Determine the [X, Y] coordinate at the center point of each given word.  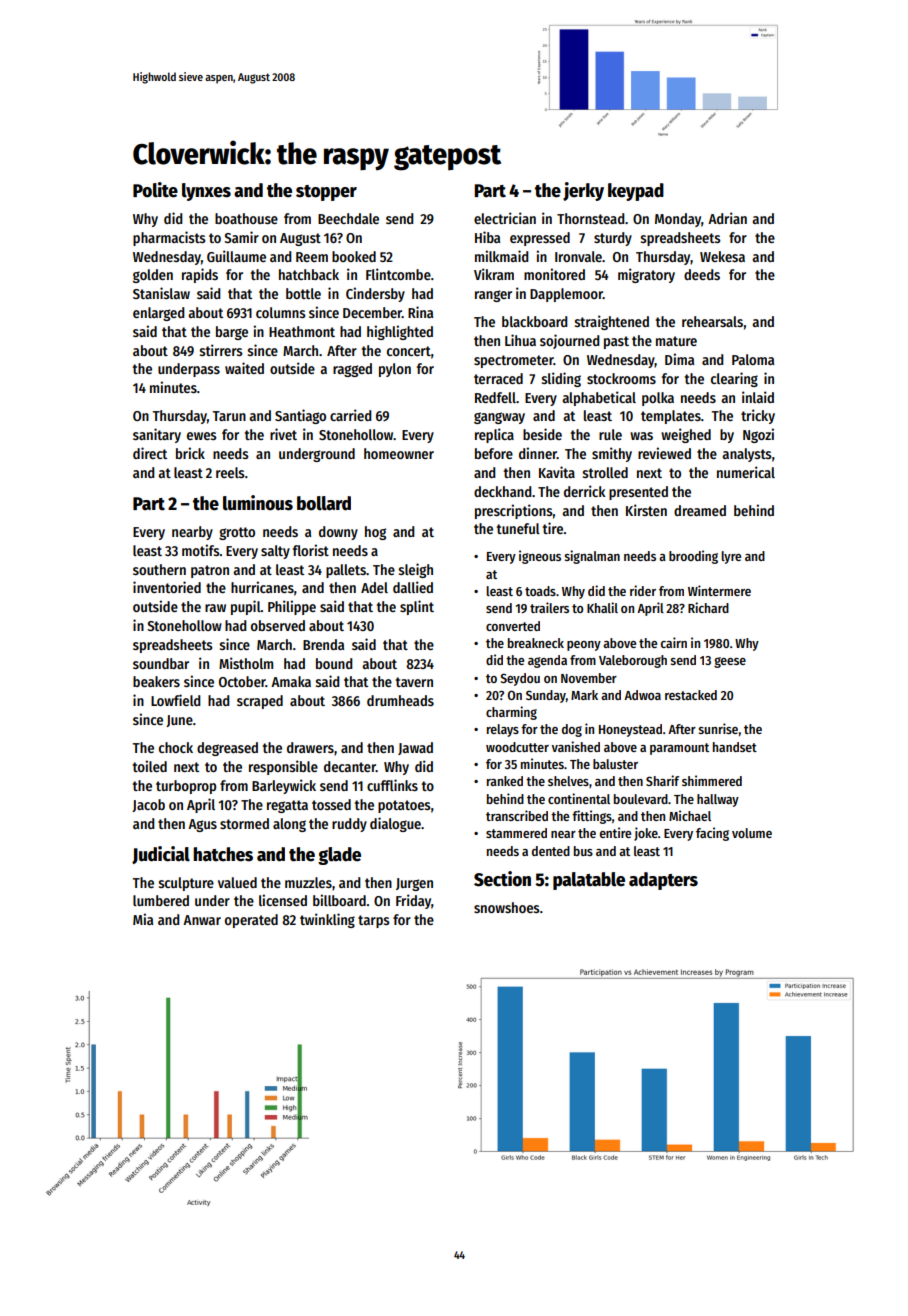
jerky [583, 191]
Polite [155, 190]
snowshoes [507, 907]
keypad [636, 192]
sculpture [186, 884]
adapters [663, 881]
